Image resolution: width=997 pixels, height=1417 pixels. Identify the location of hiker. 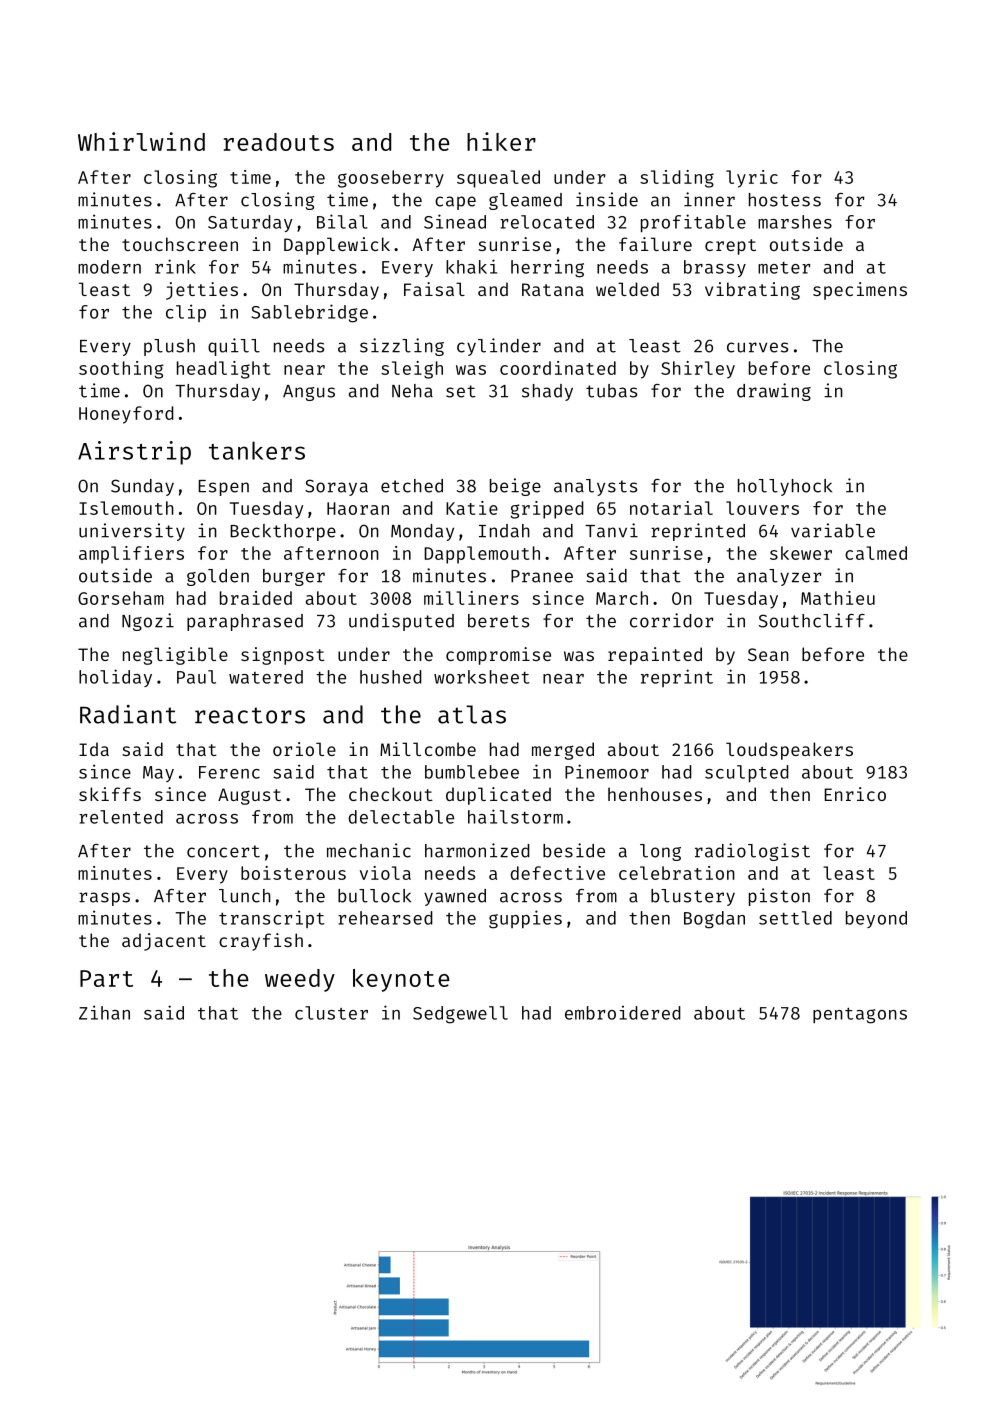
(501, 141).
